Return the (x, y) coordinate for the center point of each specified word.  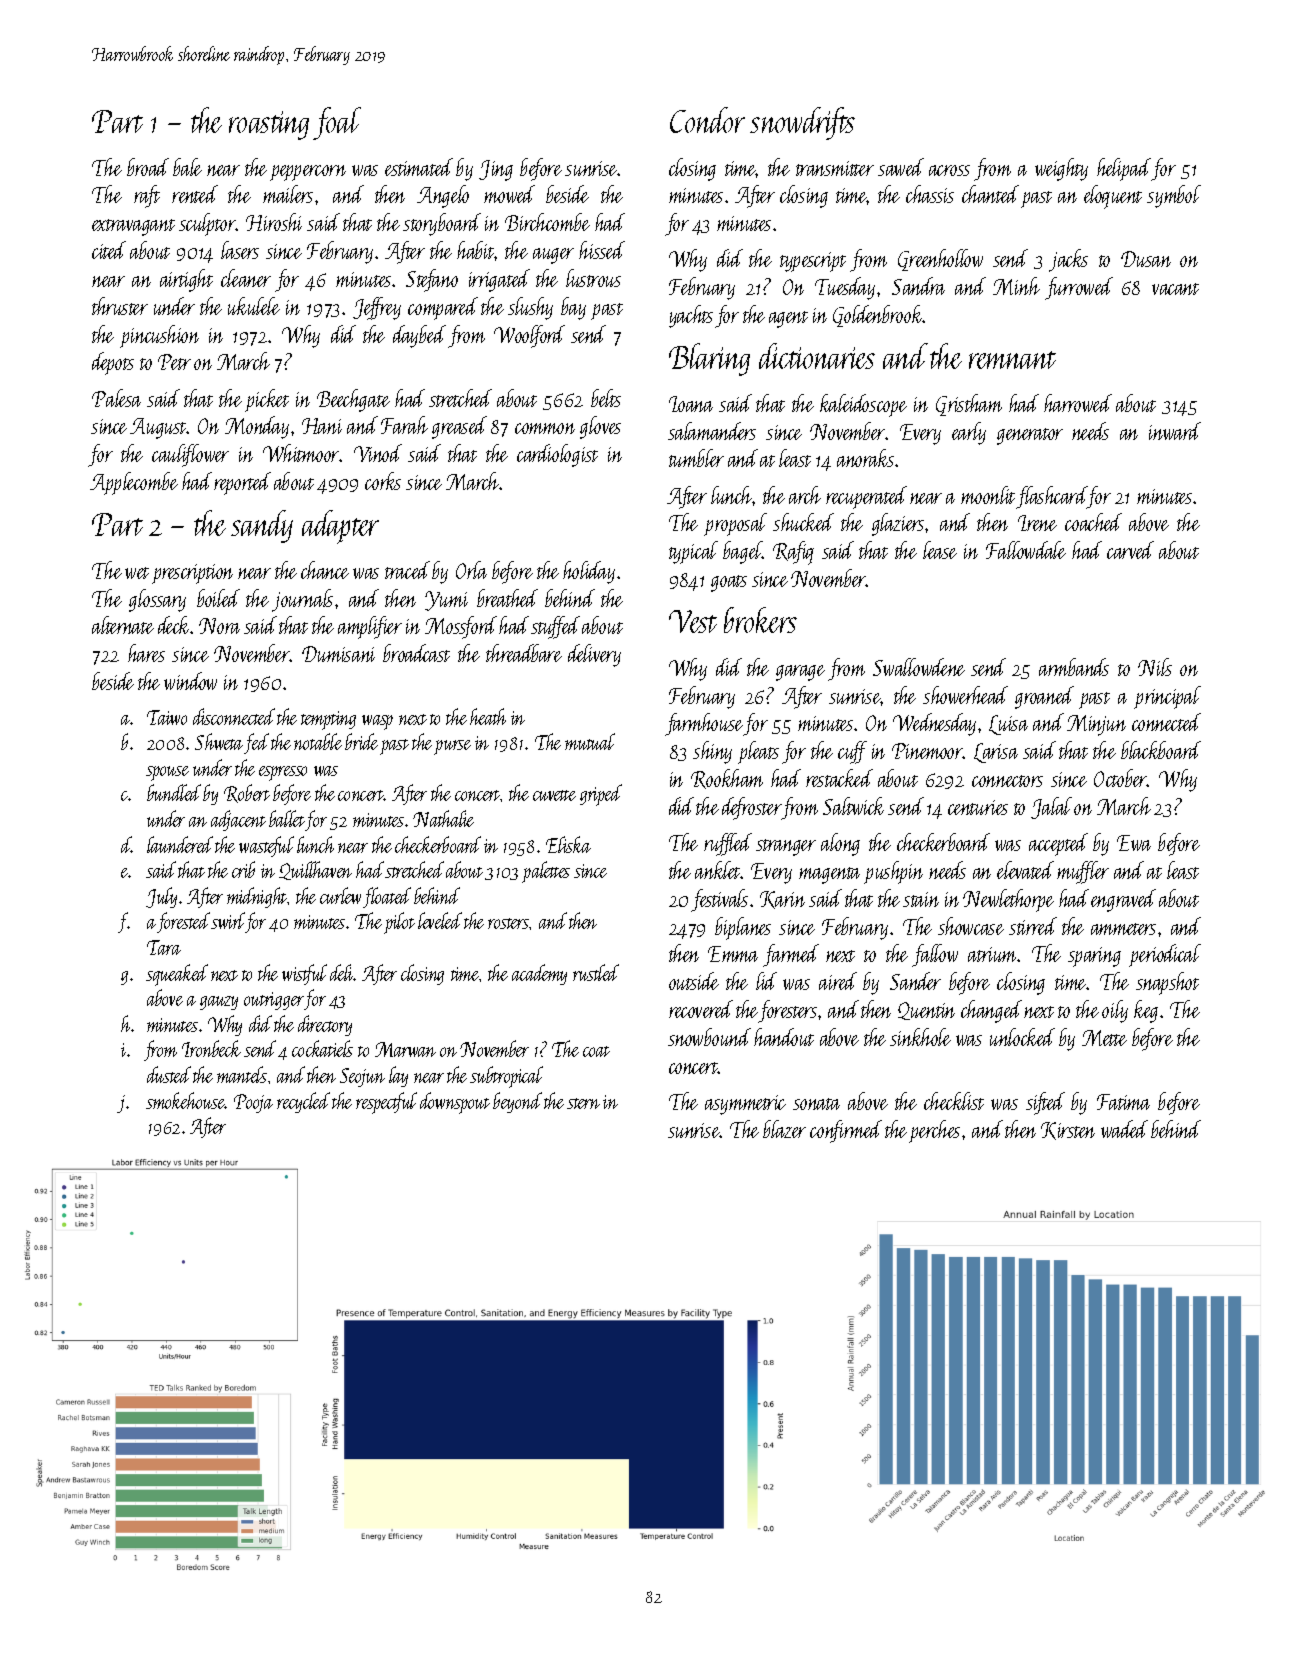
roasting (269, 125)
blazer (784, 1129)
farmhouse (704, 724)
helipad (1124, 169)
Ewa (1134, 843)
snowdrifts (802, 123)
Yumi (446, 601)
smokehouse (185, 1100)
